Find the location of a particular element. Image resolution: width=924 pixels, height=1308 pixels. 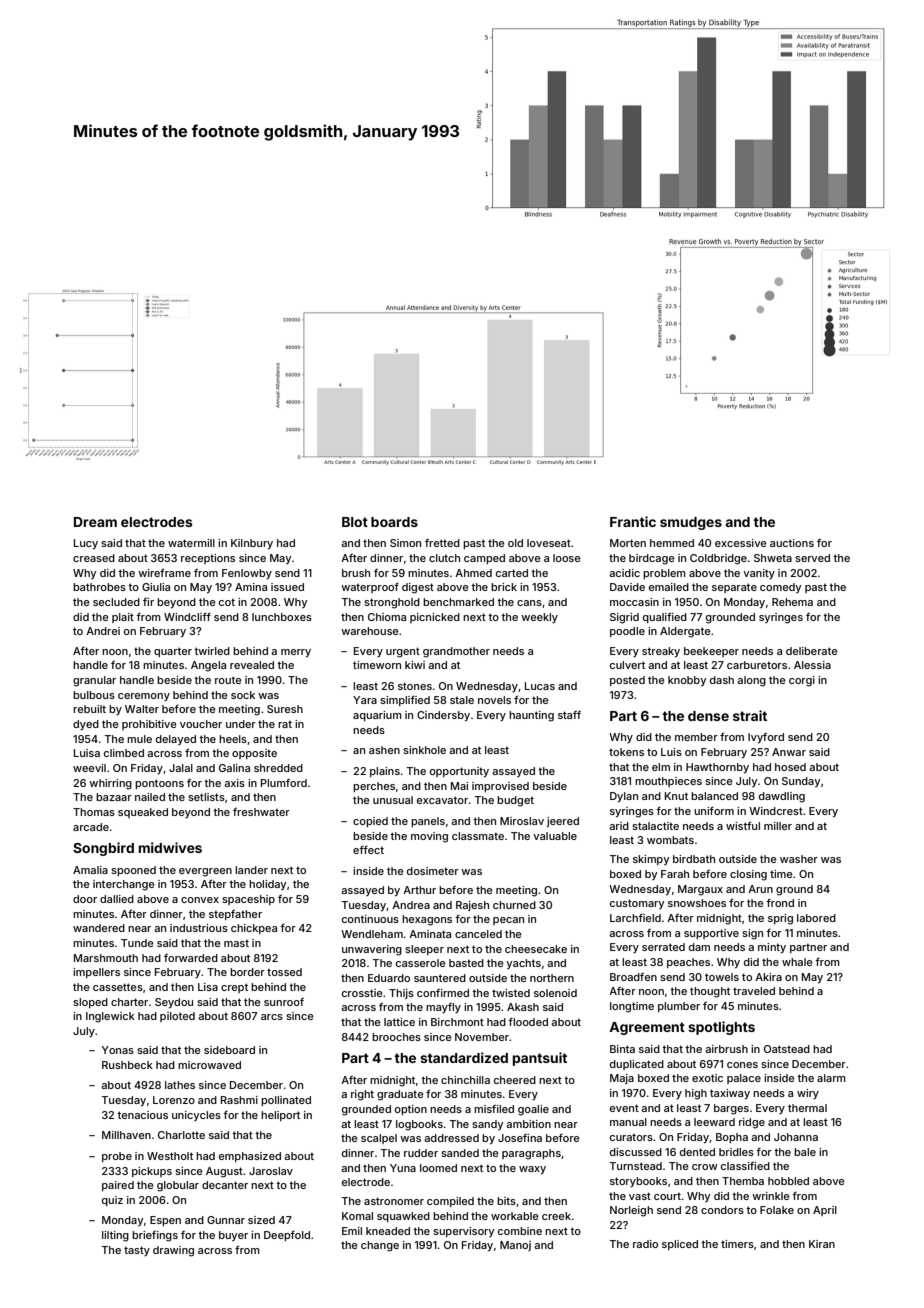

lathes is located at coordinates (180, 1085).
